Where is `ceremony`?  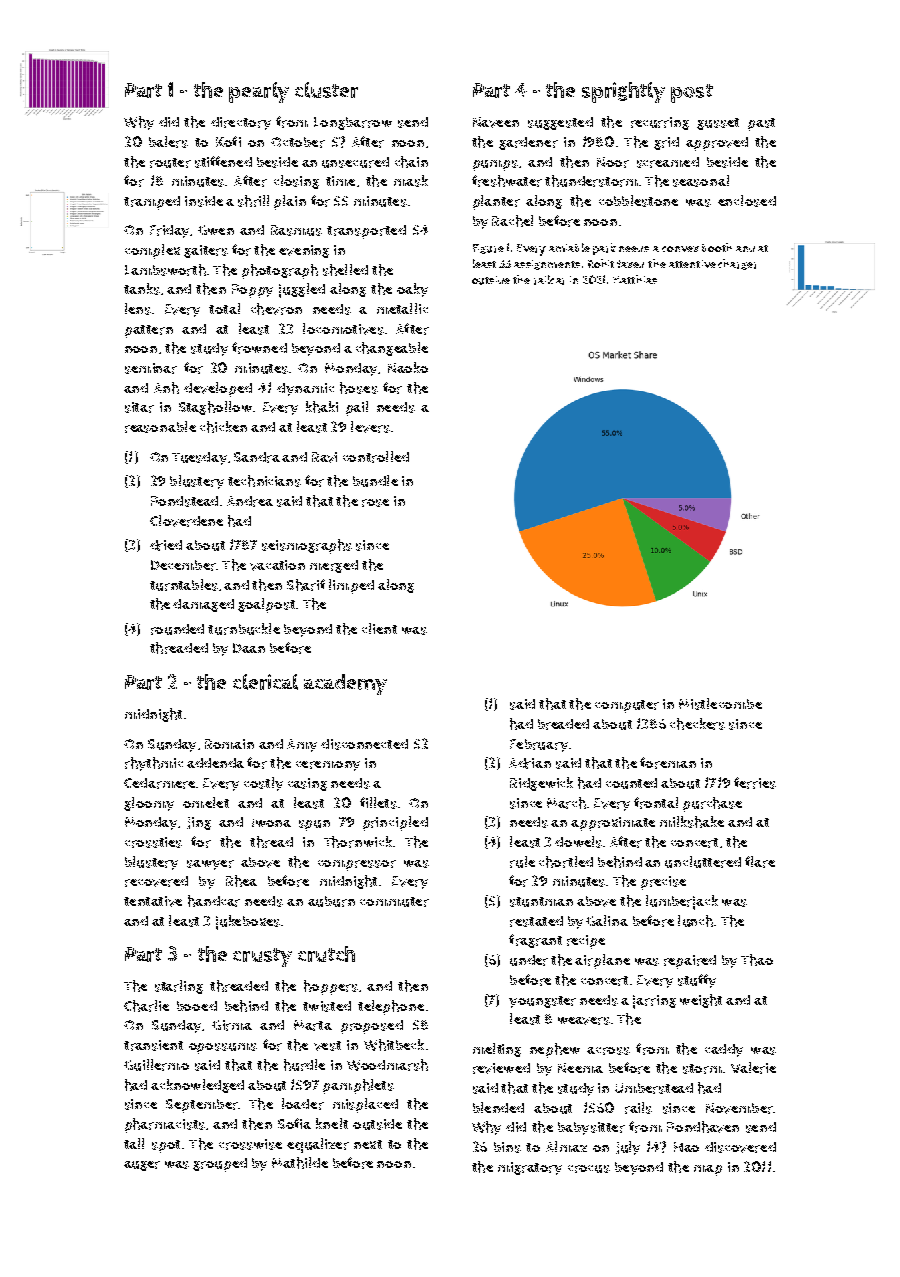 ceremony is located at coordinates (328, 766).
